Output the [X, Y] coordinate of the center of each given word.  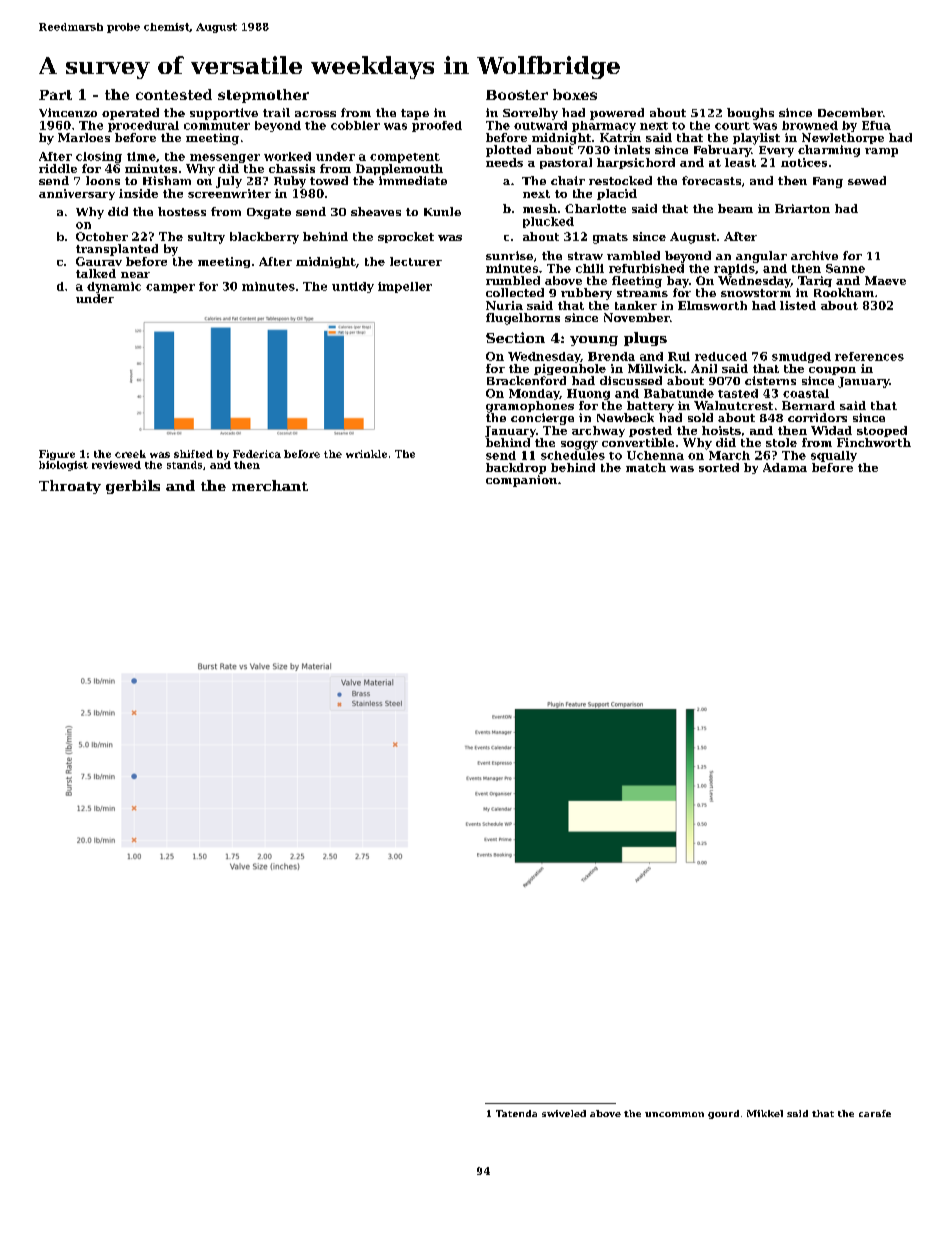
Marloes [84, 137]
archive [814, 255]
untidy [353, 287]
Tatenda [516, 1113]
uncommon [674, 1114]
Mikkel [765, 1113]
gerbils [133, 487]
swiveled [564, 1113]
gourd [723, 1114]
